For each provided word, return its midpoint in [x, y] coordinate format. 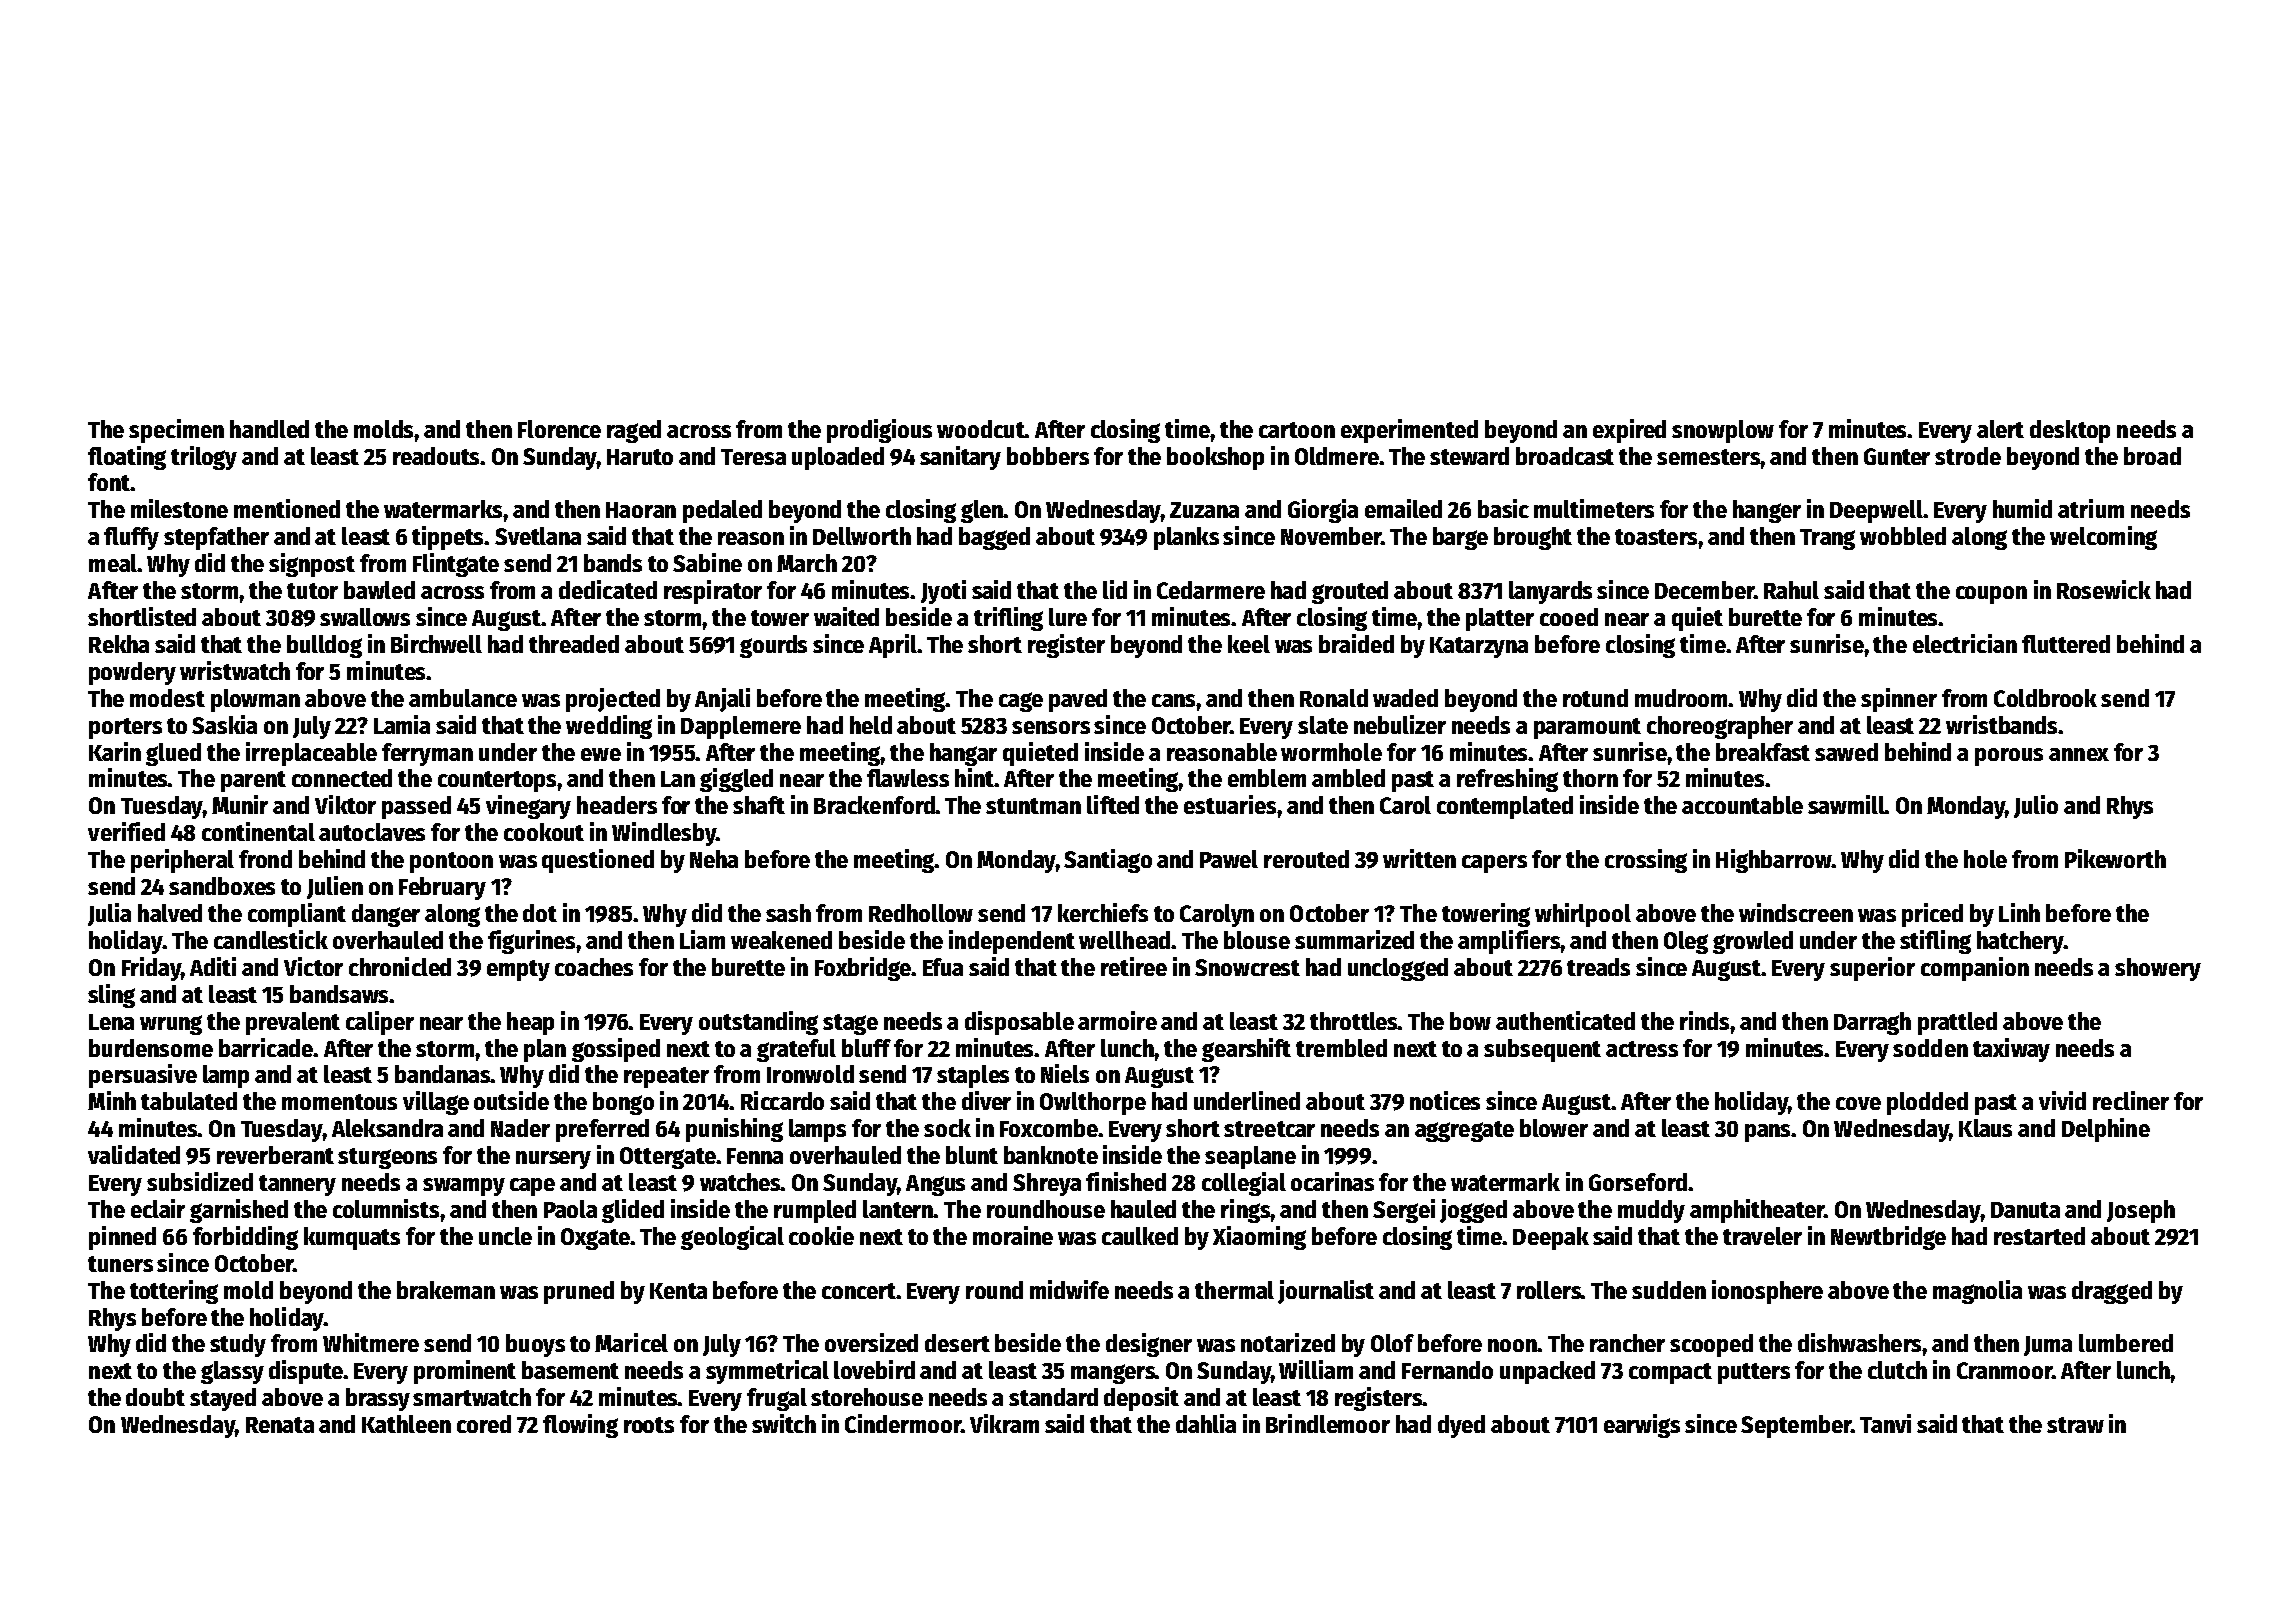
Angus [935, 1185]
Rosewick [2104, 589]
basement [570, 1370]
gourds [773, 646]
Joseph [2141, 1211]
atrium [2091, 508]
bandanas [443, 1074]
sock [947, 1128]
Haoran [641, 510]
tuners [120, 1264]
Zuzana [1204, 510]
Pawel [1229, 859]
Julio [2036, 806]
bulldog [324, 646]
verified [126, 831]
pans [1768, 1133]
